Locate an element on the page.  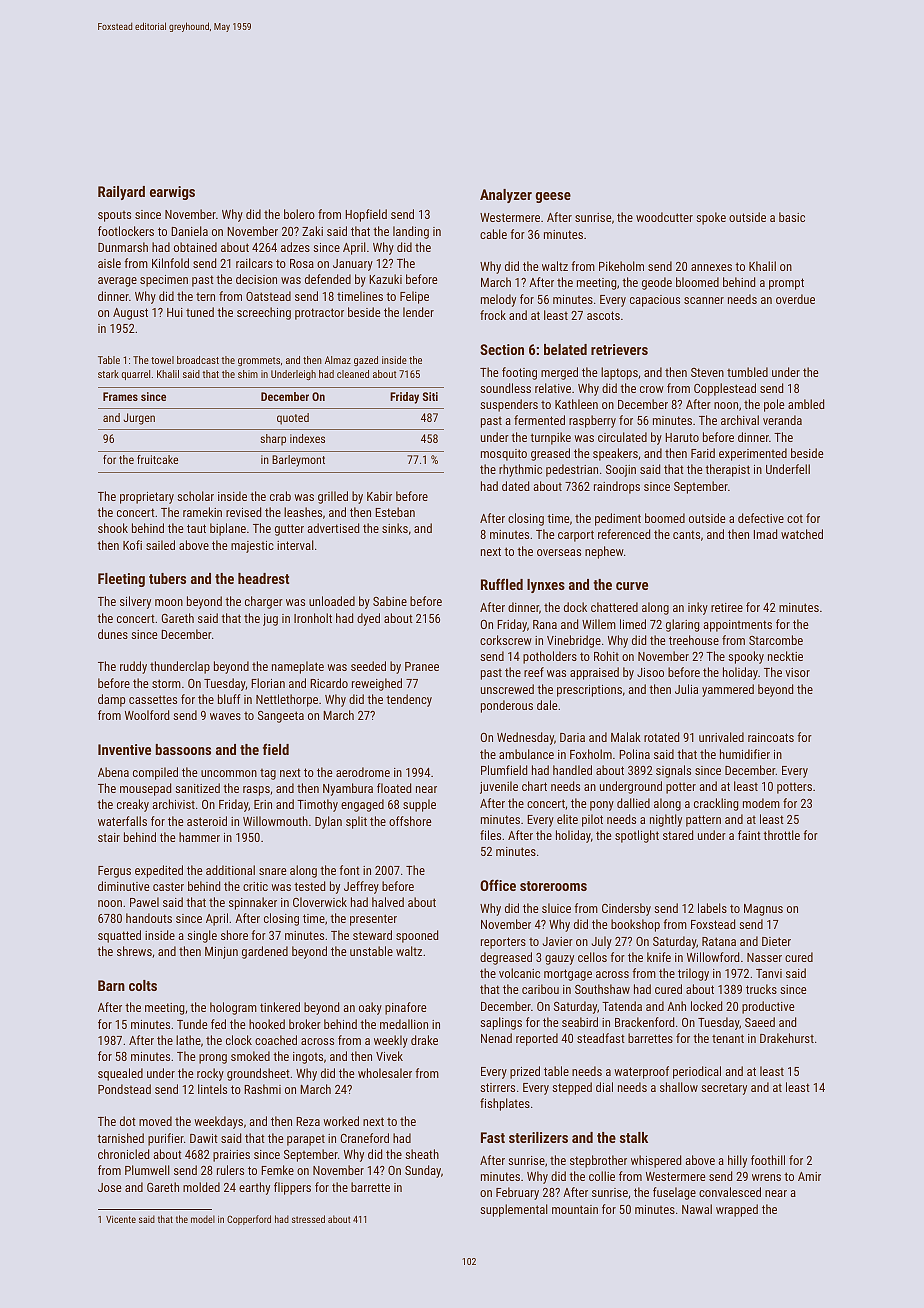
therapist is located at coordinates (727, 470).
